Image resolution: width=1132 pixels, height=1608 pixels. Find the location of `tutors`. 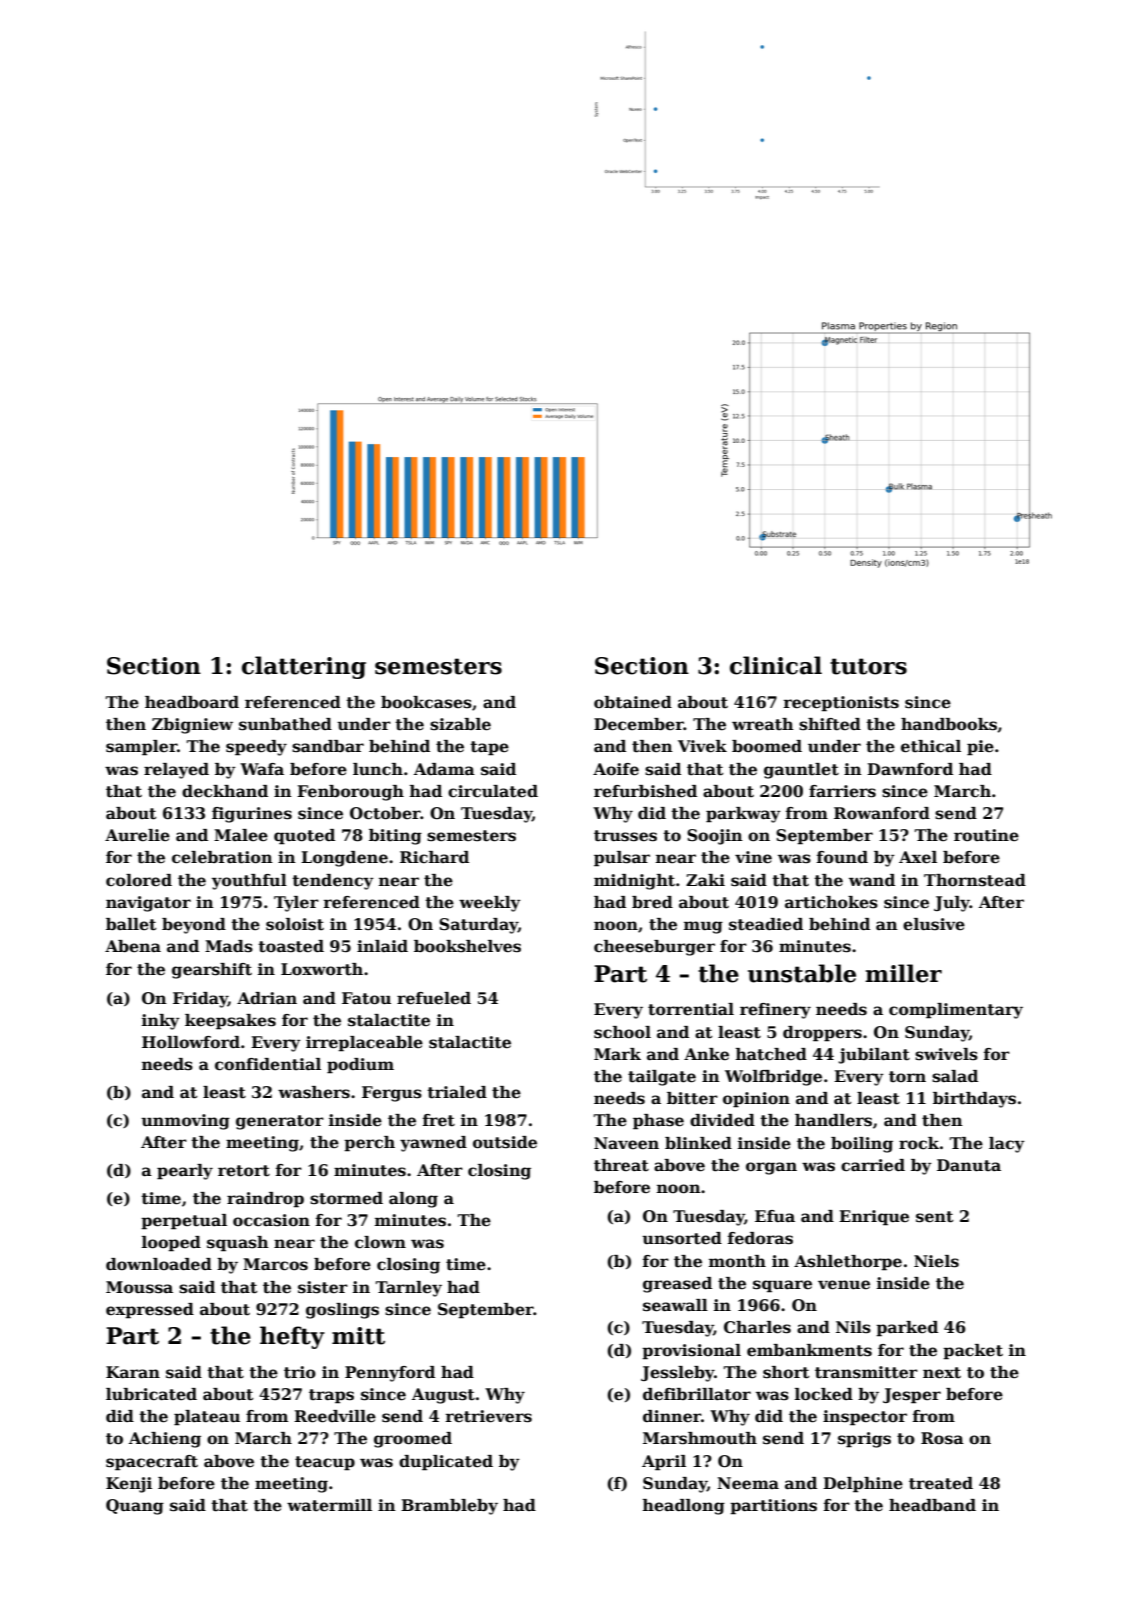

tutors is located at coordinates (868, 666).
